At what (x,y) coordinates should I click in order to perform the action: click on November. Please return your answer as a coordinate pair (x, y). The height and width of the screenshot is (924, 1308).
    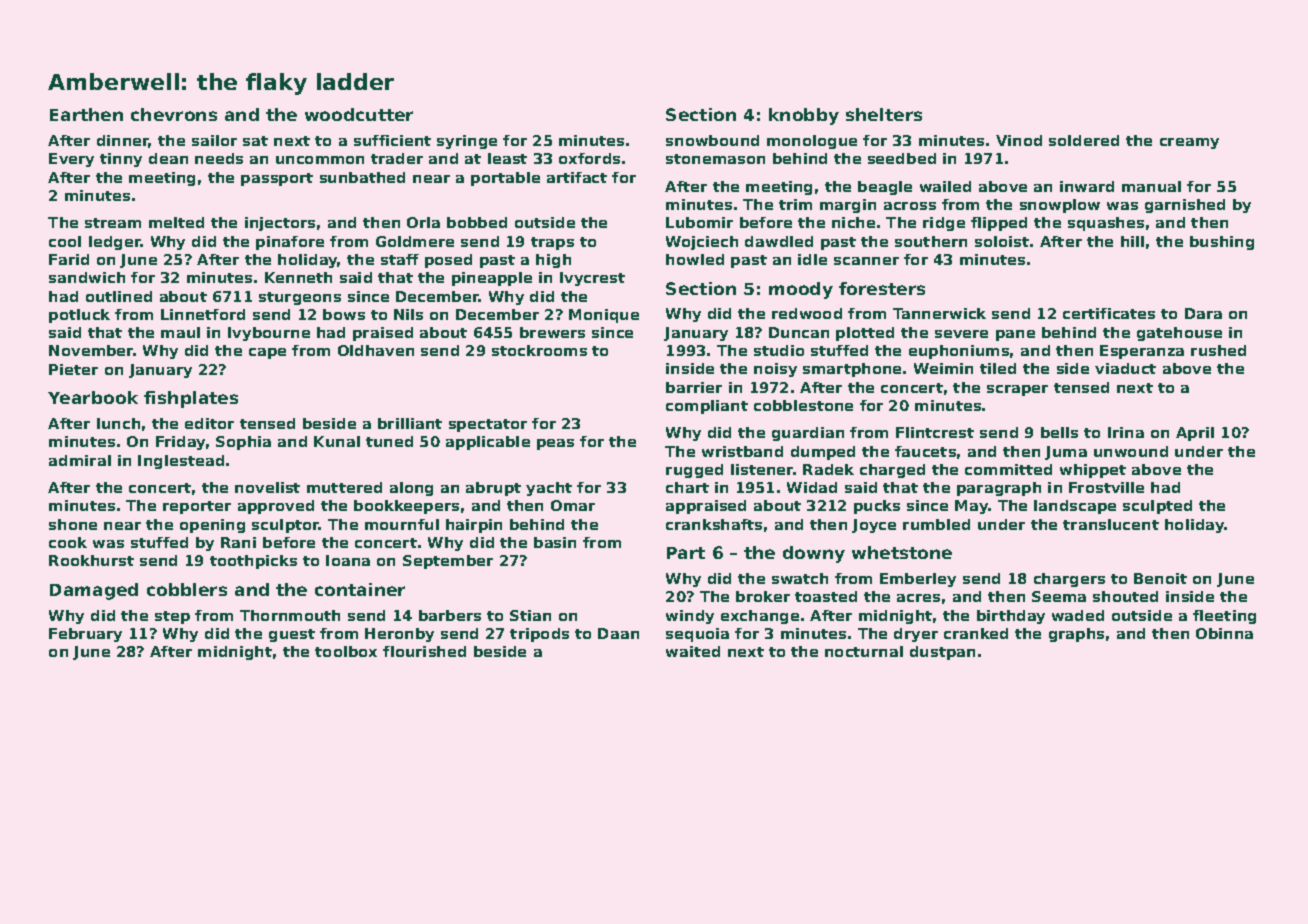
    Looking at the image, I should click on (91, 350).
